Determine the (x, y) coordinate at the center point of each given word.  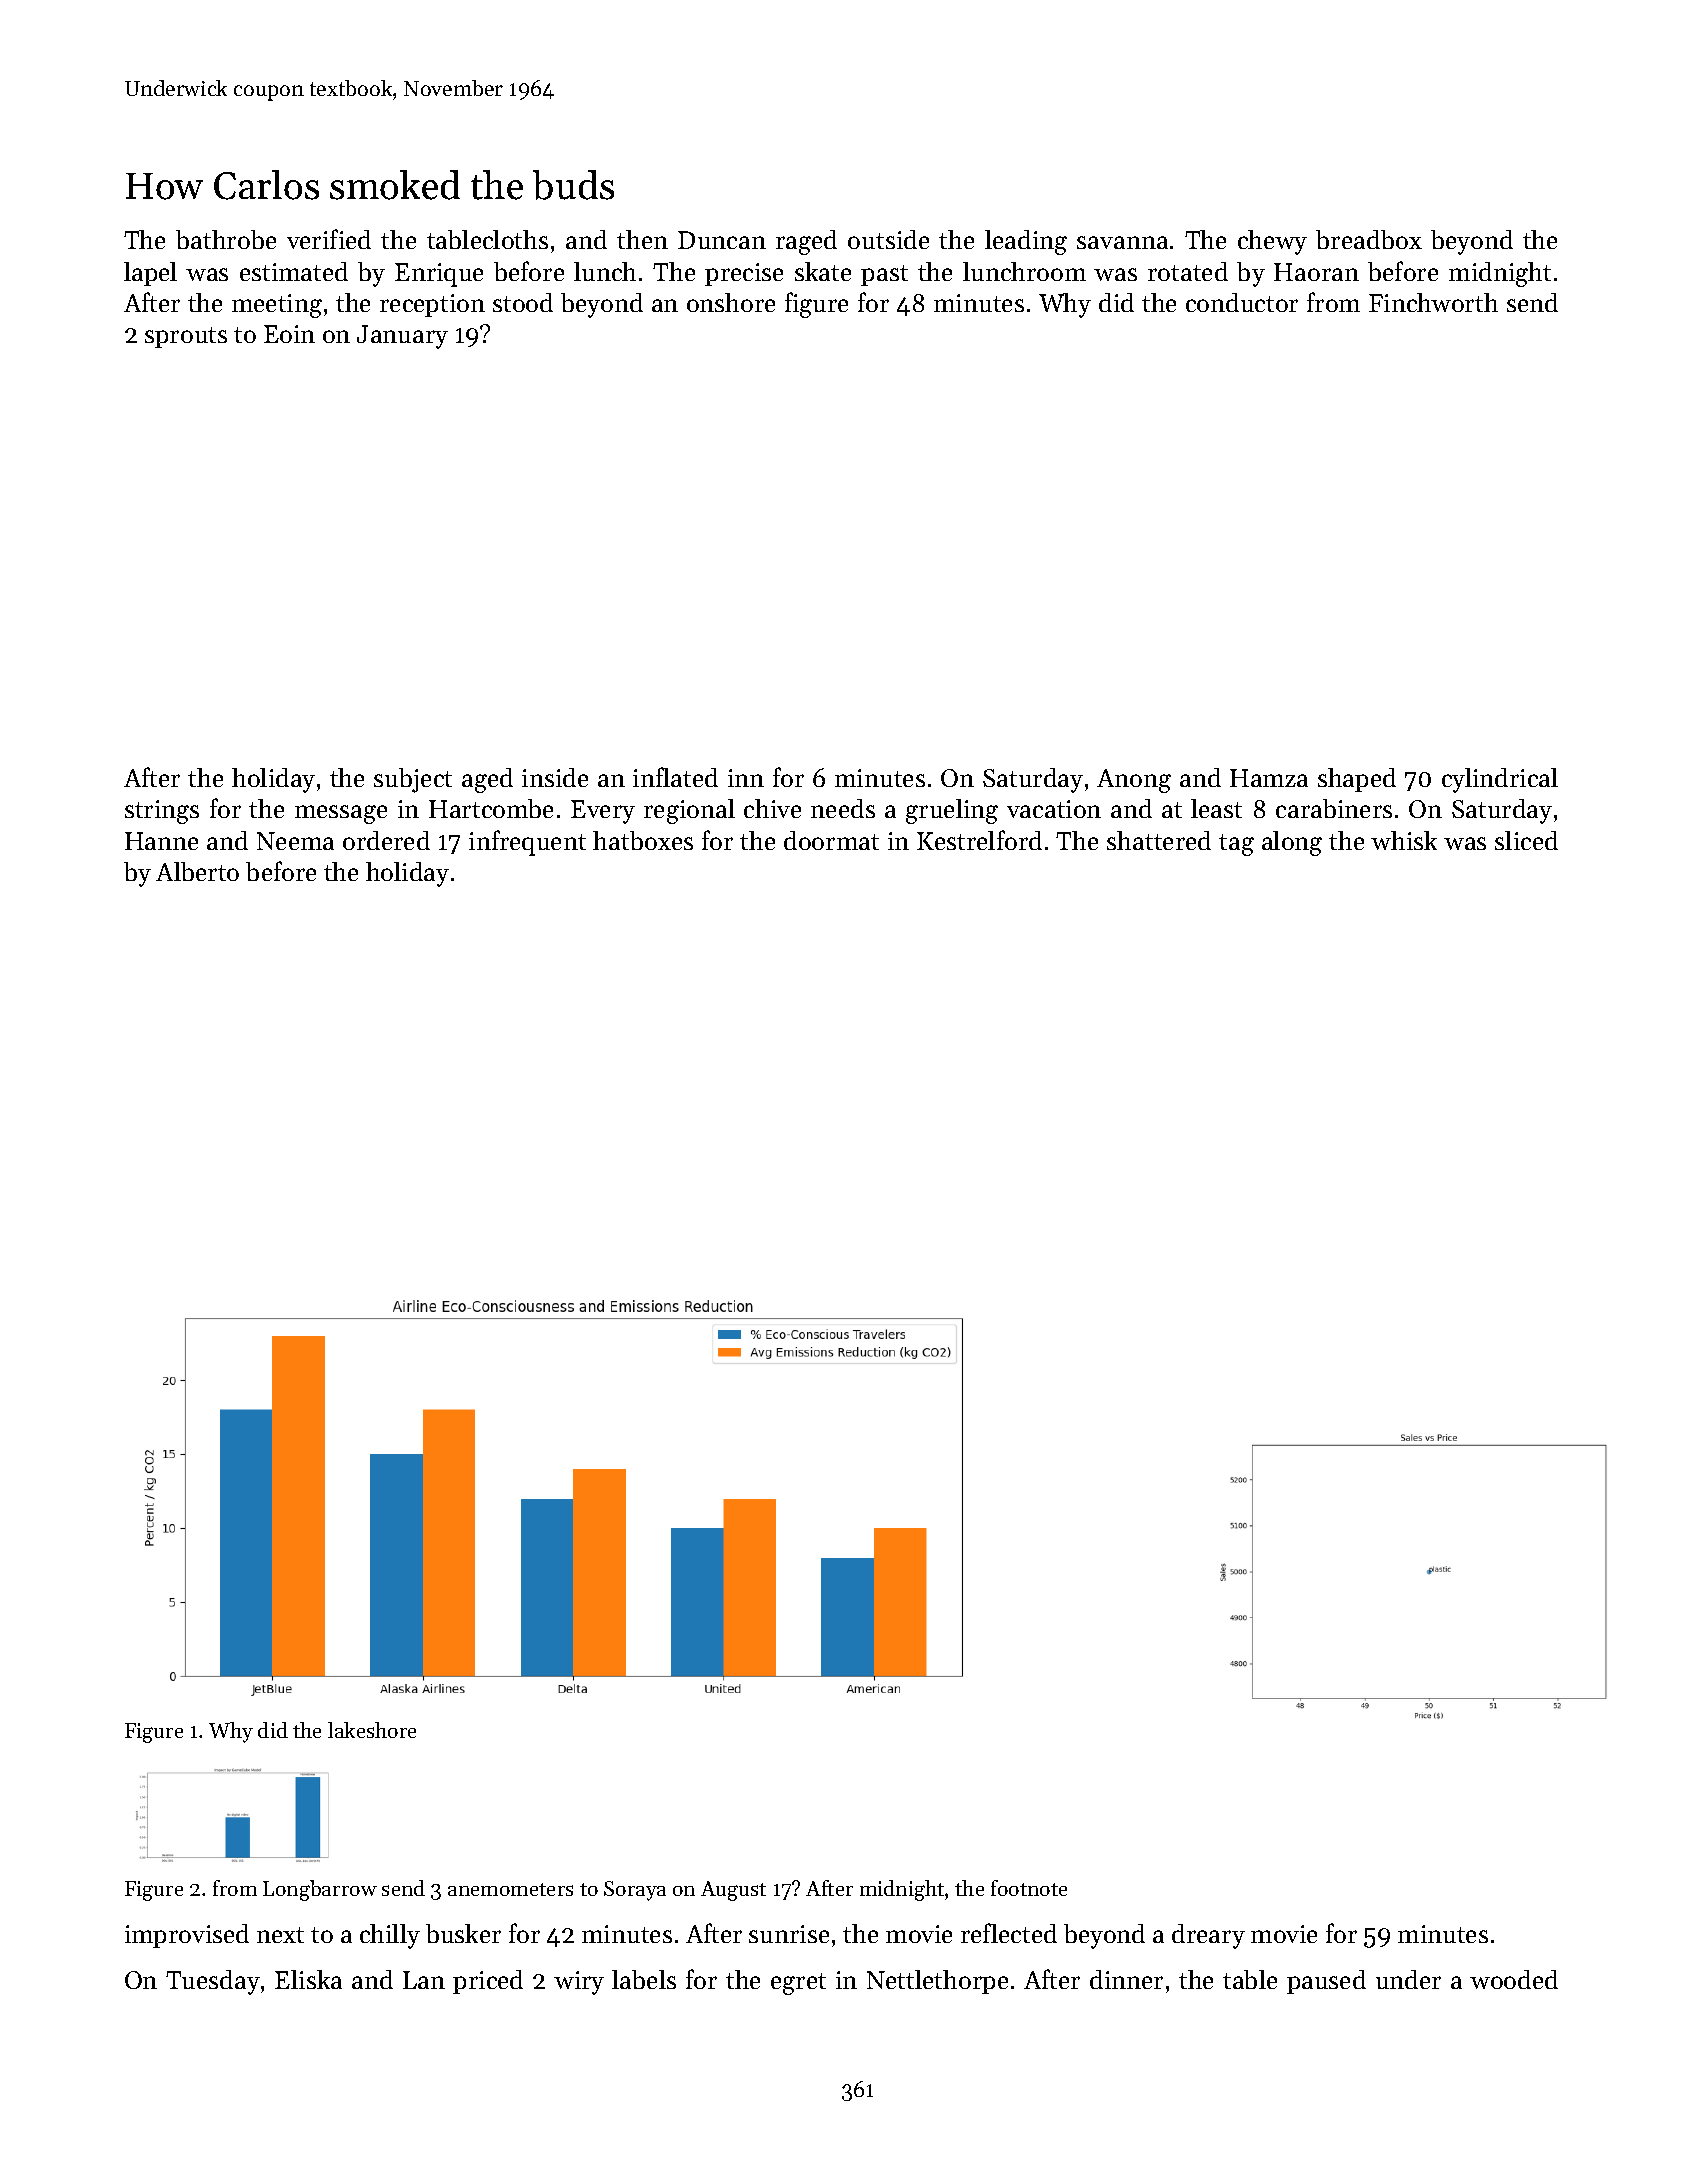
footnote (1029, 1888)
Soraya (635, 1891)
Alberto (197, 871)
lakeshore (372, 1730)
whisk (1404, 840)
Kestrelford (979, 840)
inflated (675, 777)
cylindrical (1500, 780)
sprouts (186, 337)
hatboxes (643, 840)
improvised (187, 1936)
